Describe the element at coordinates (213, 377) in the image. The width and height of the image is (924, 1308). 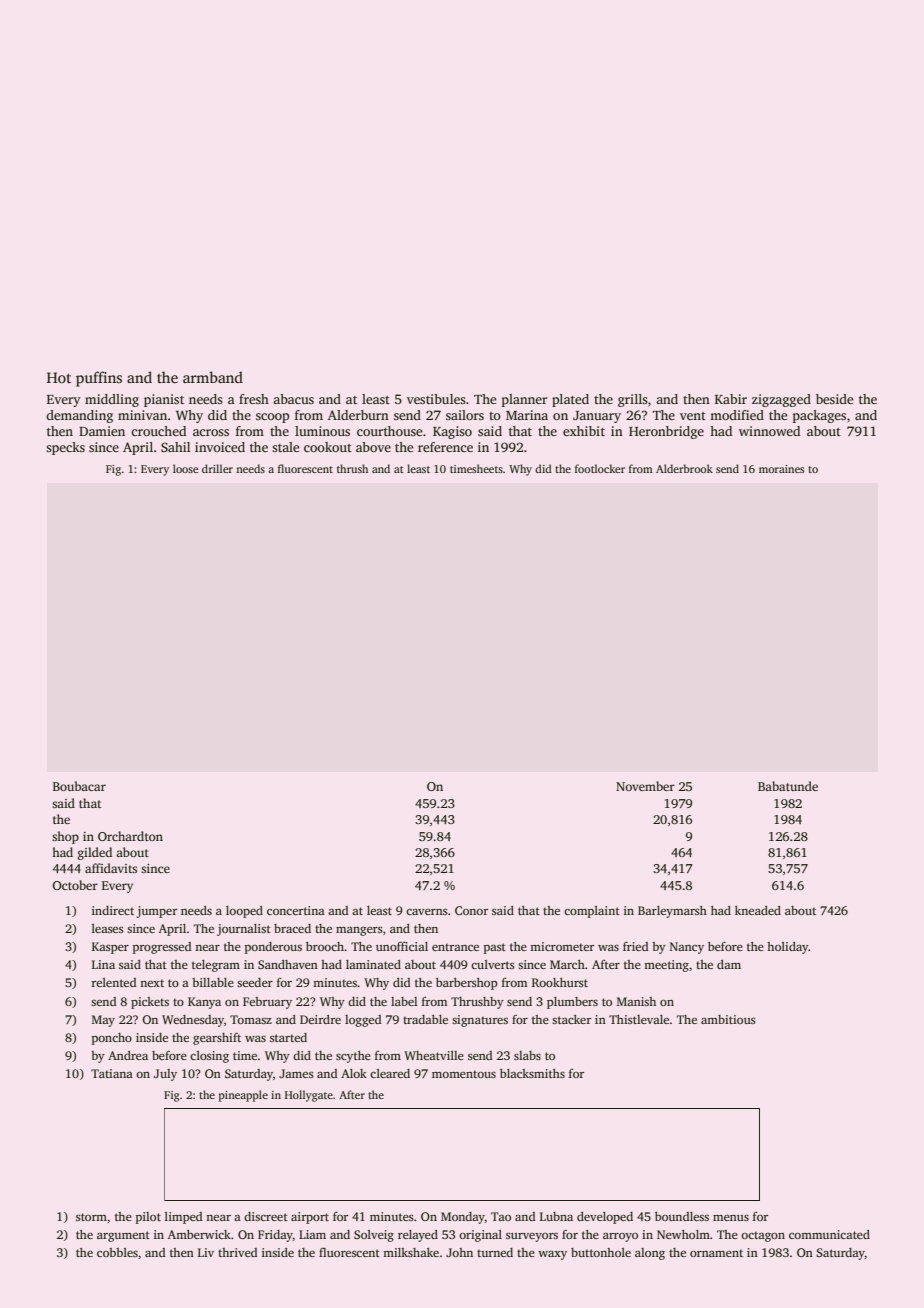
I see `armband` at that location.
